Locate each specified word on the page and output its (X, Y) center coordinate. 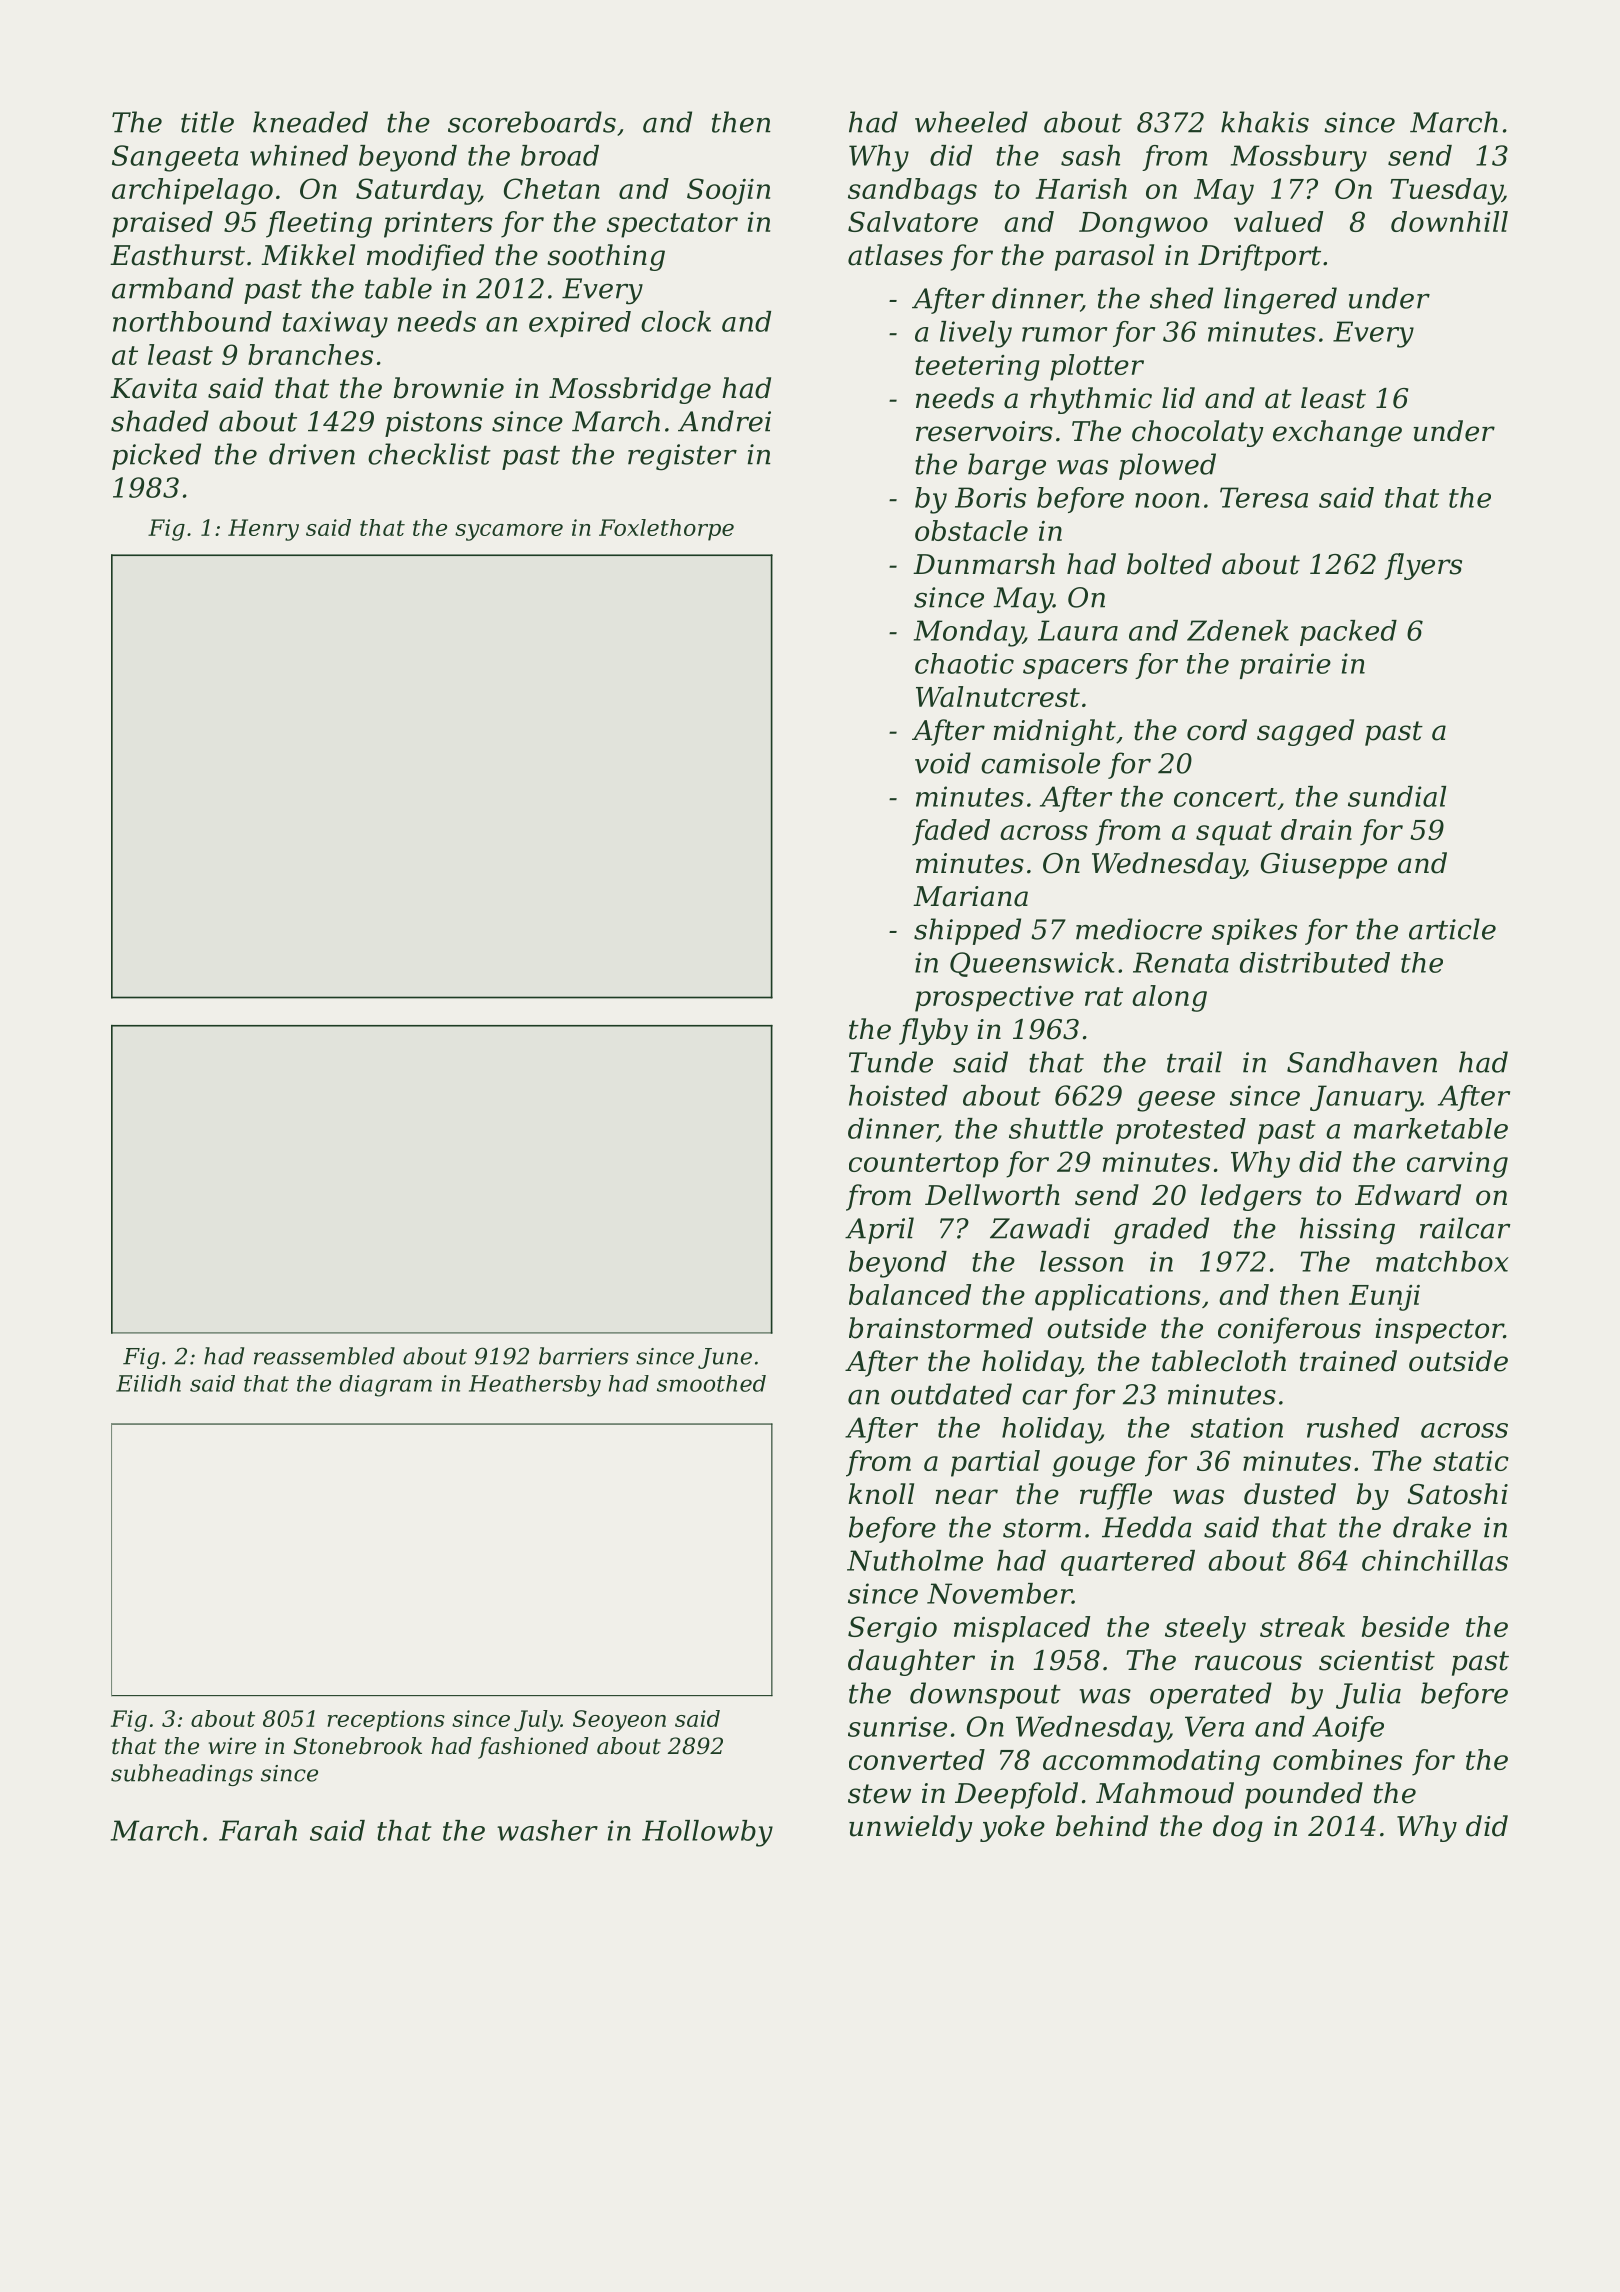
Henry (263, 530)
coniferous (1289, 1330)
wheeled (971, 122)
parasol (1104, 257)
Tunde (891, 1062)
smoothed (711, 1383)
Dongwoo (1143, 225)
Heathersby (535, 1386)
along (1169, 998)
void (943, 763)
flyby (933, 1031)
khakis (1265, 122)
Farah (258, 1830)
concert (1225, 797)
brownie (449, 388)
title (207, 122)
